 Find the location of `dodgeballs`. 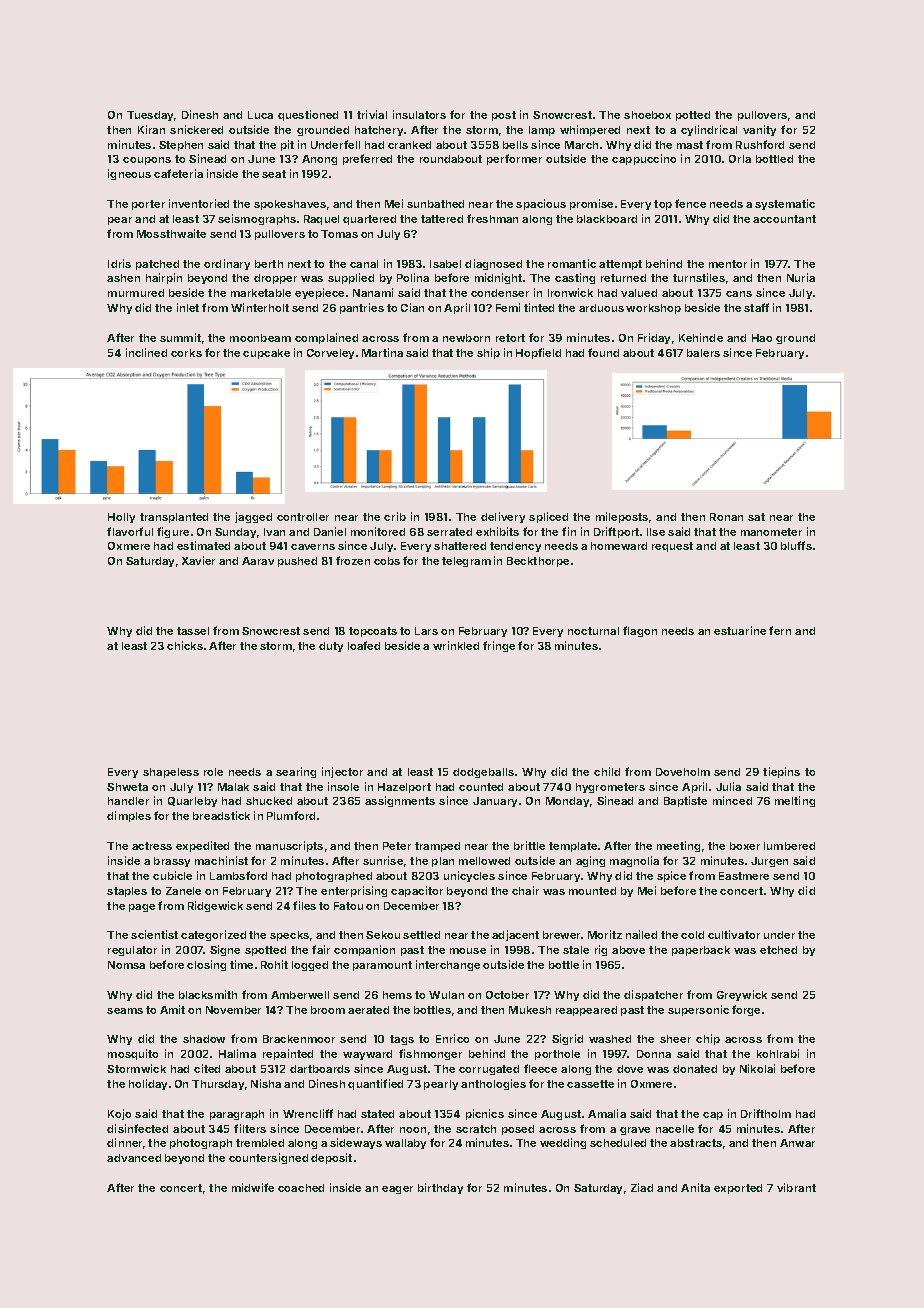

dodgeballs is located at coordinates (483, 773).
